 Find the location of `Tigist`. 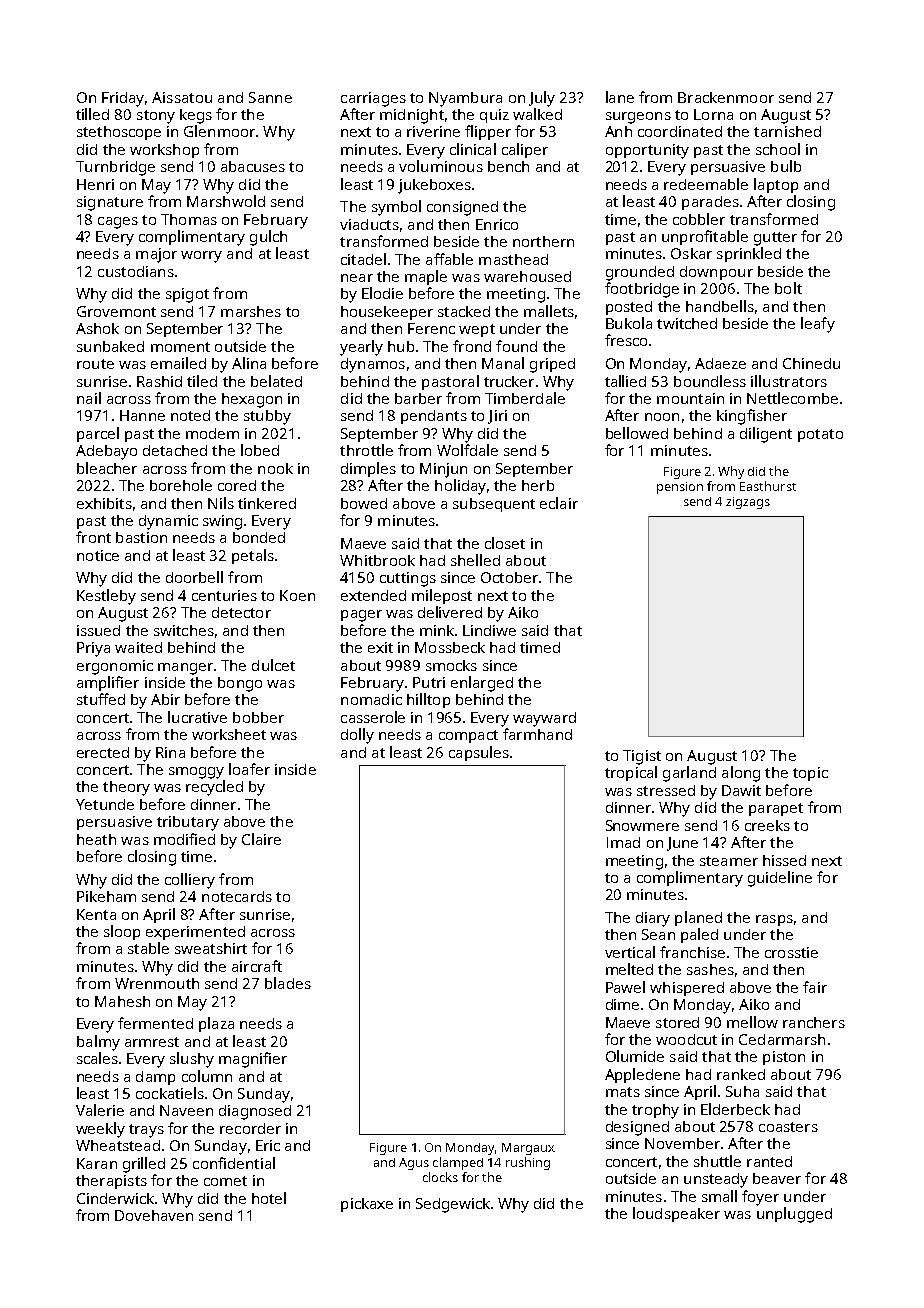

Tigist is located at coordinates (642, 757).
